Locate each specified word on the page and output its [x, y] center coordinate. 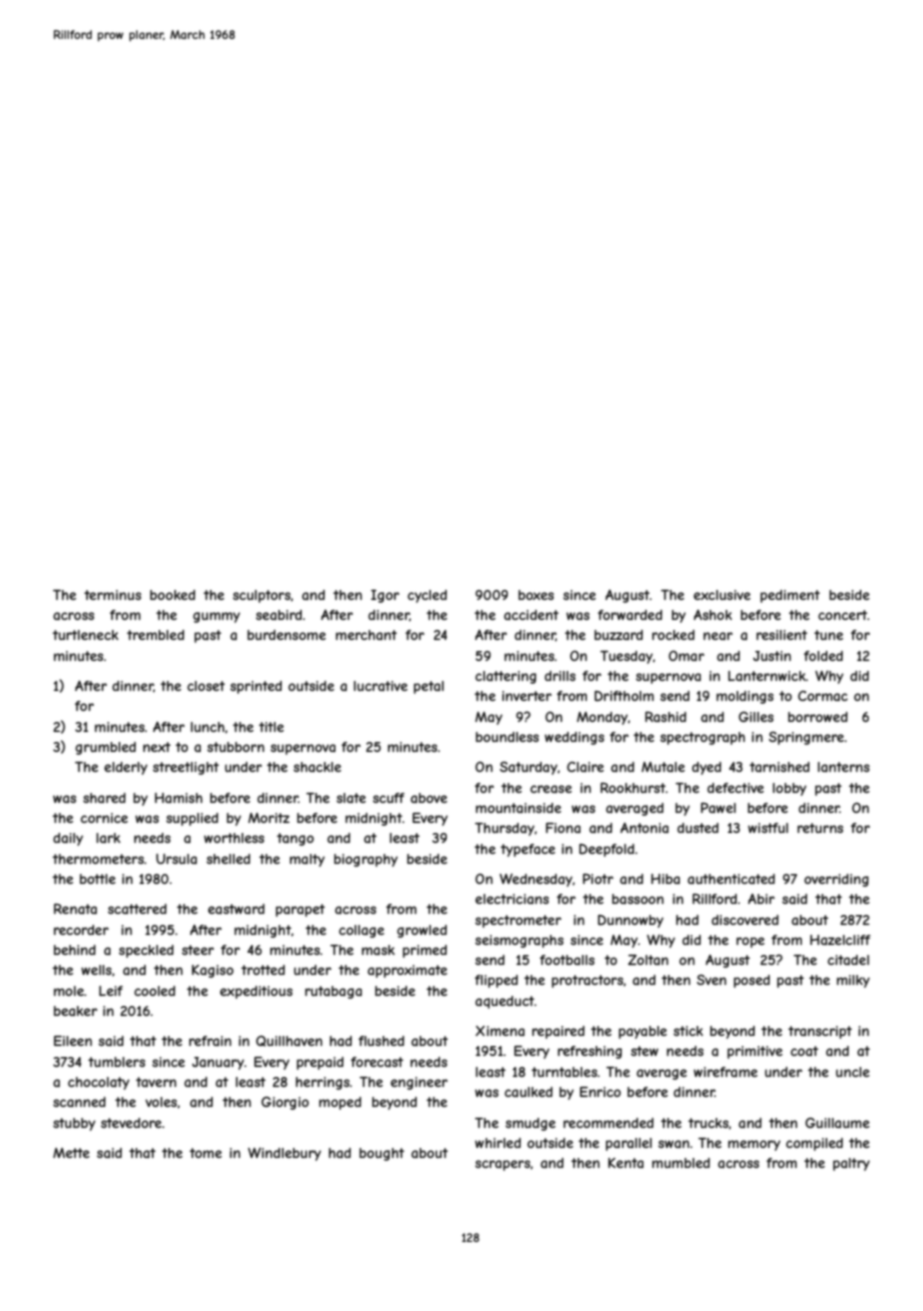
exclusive [722, 595]
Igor [385, 596]
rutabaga [333, 992]
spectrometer [518, 921]
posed [752, 981]
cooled [154, 991]
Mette [71, 1153]
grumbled [105, 748]
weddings [574, 738]
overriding [836, 880]
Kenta [626, 1163]
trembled [155, 635]
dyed [706, 768]
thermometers [98, 859]
